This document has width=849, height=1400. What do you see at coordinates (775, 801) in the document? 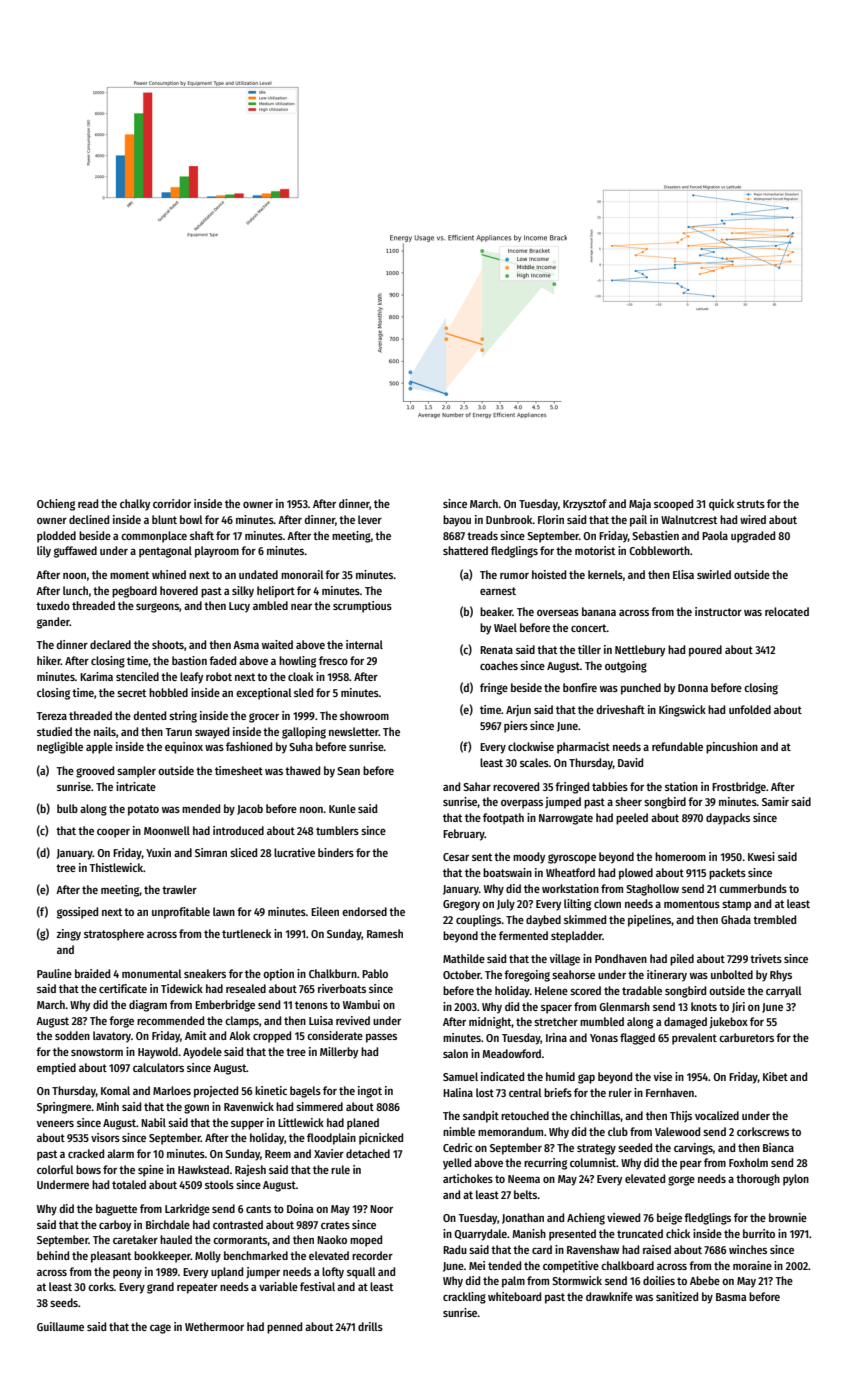
I see `Samir` at bounding box center [775, 801].
